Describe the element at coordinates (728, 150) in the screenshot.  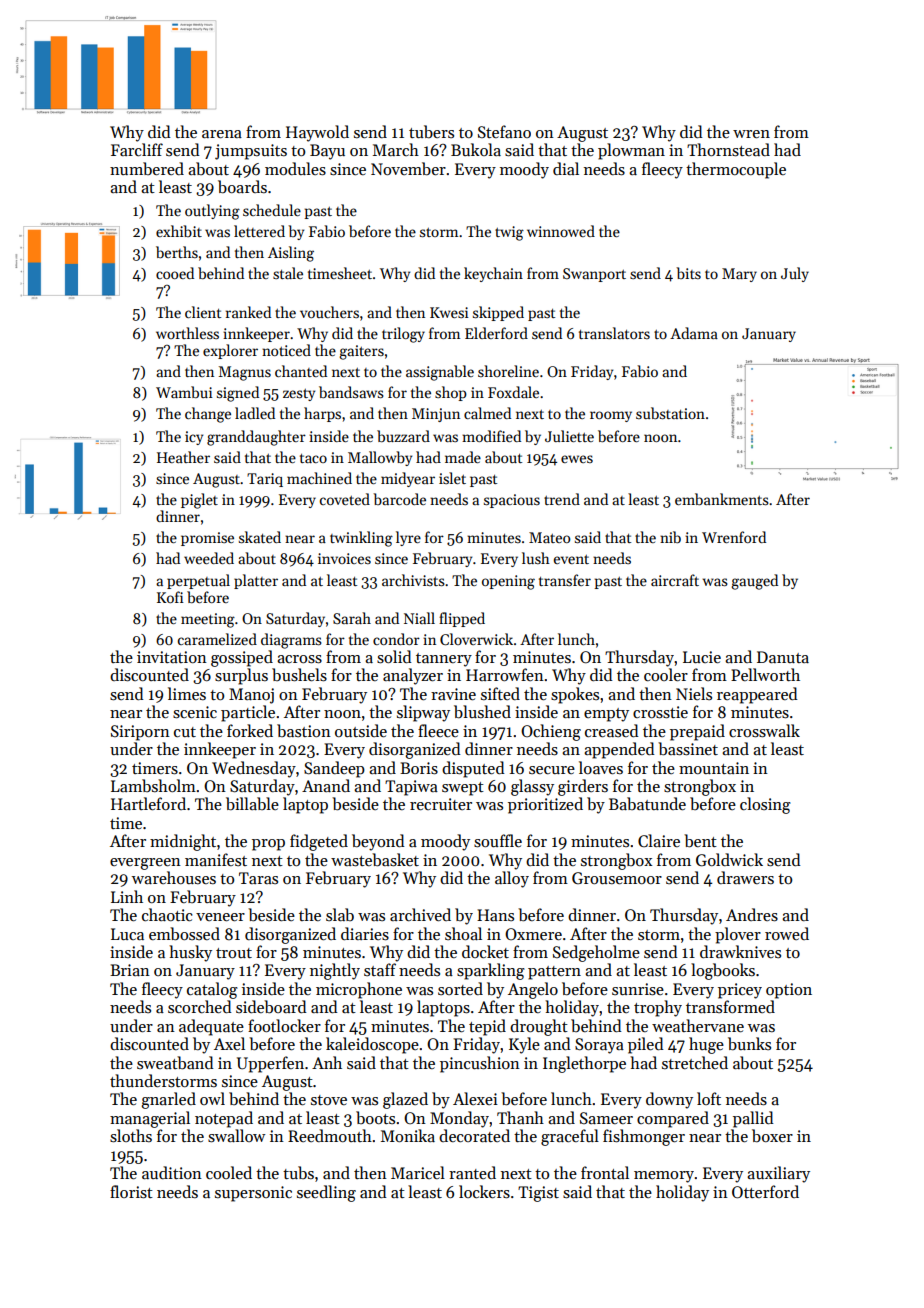
I see `Thornstead` at that location.
